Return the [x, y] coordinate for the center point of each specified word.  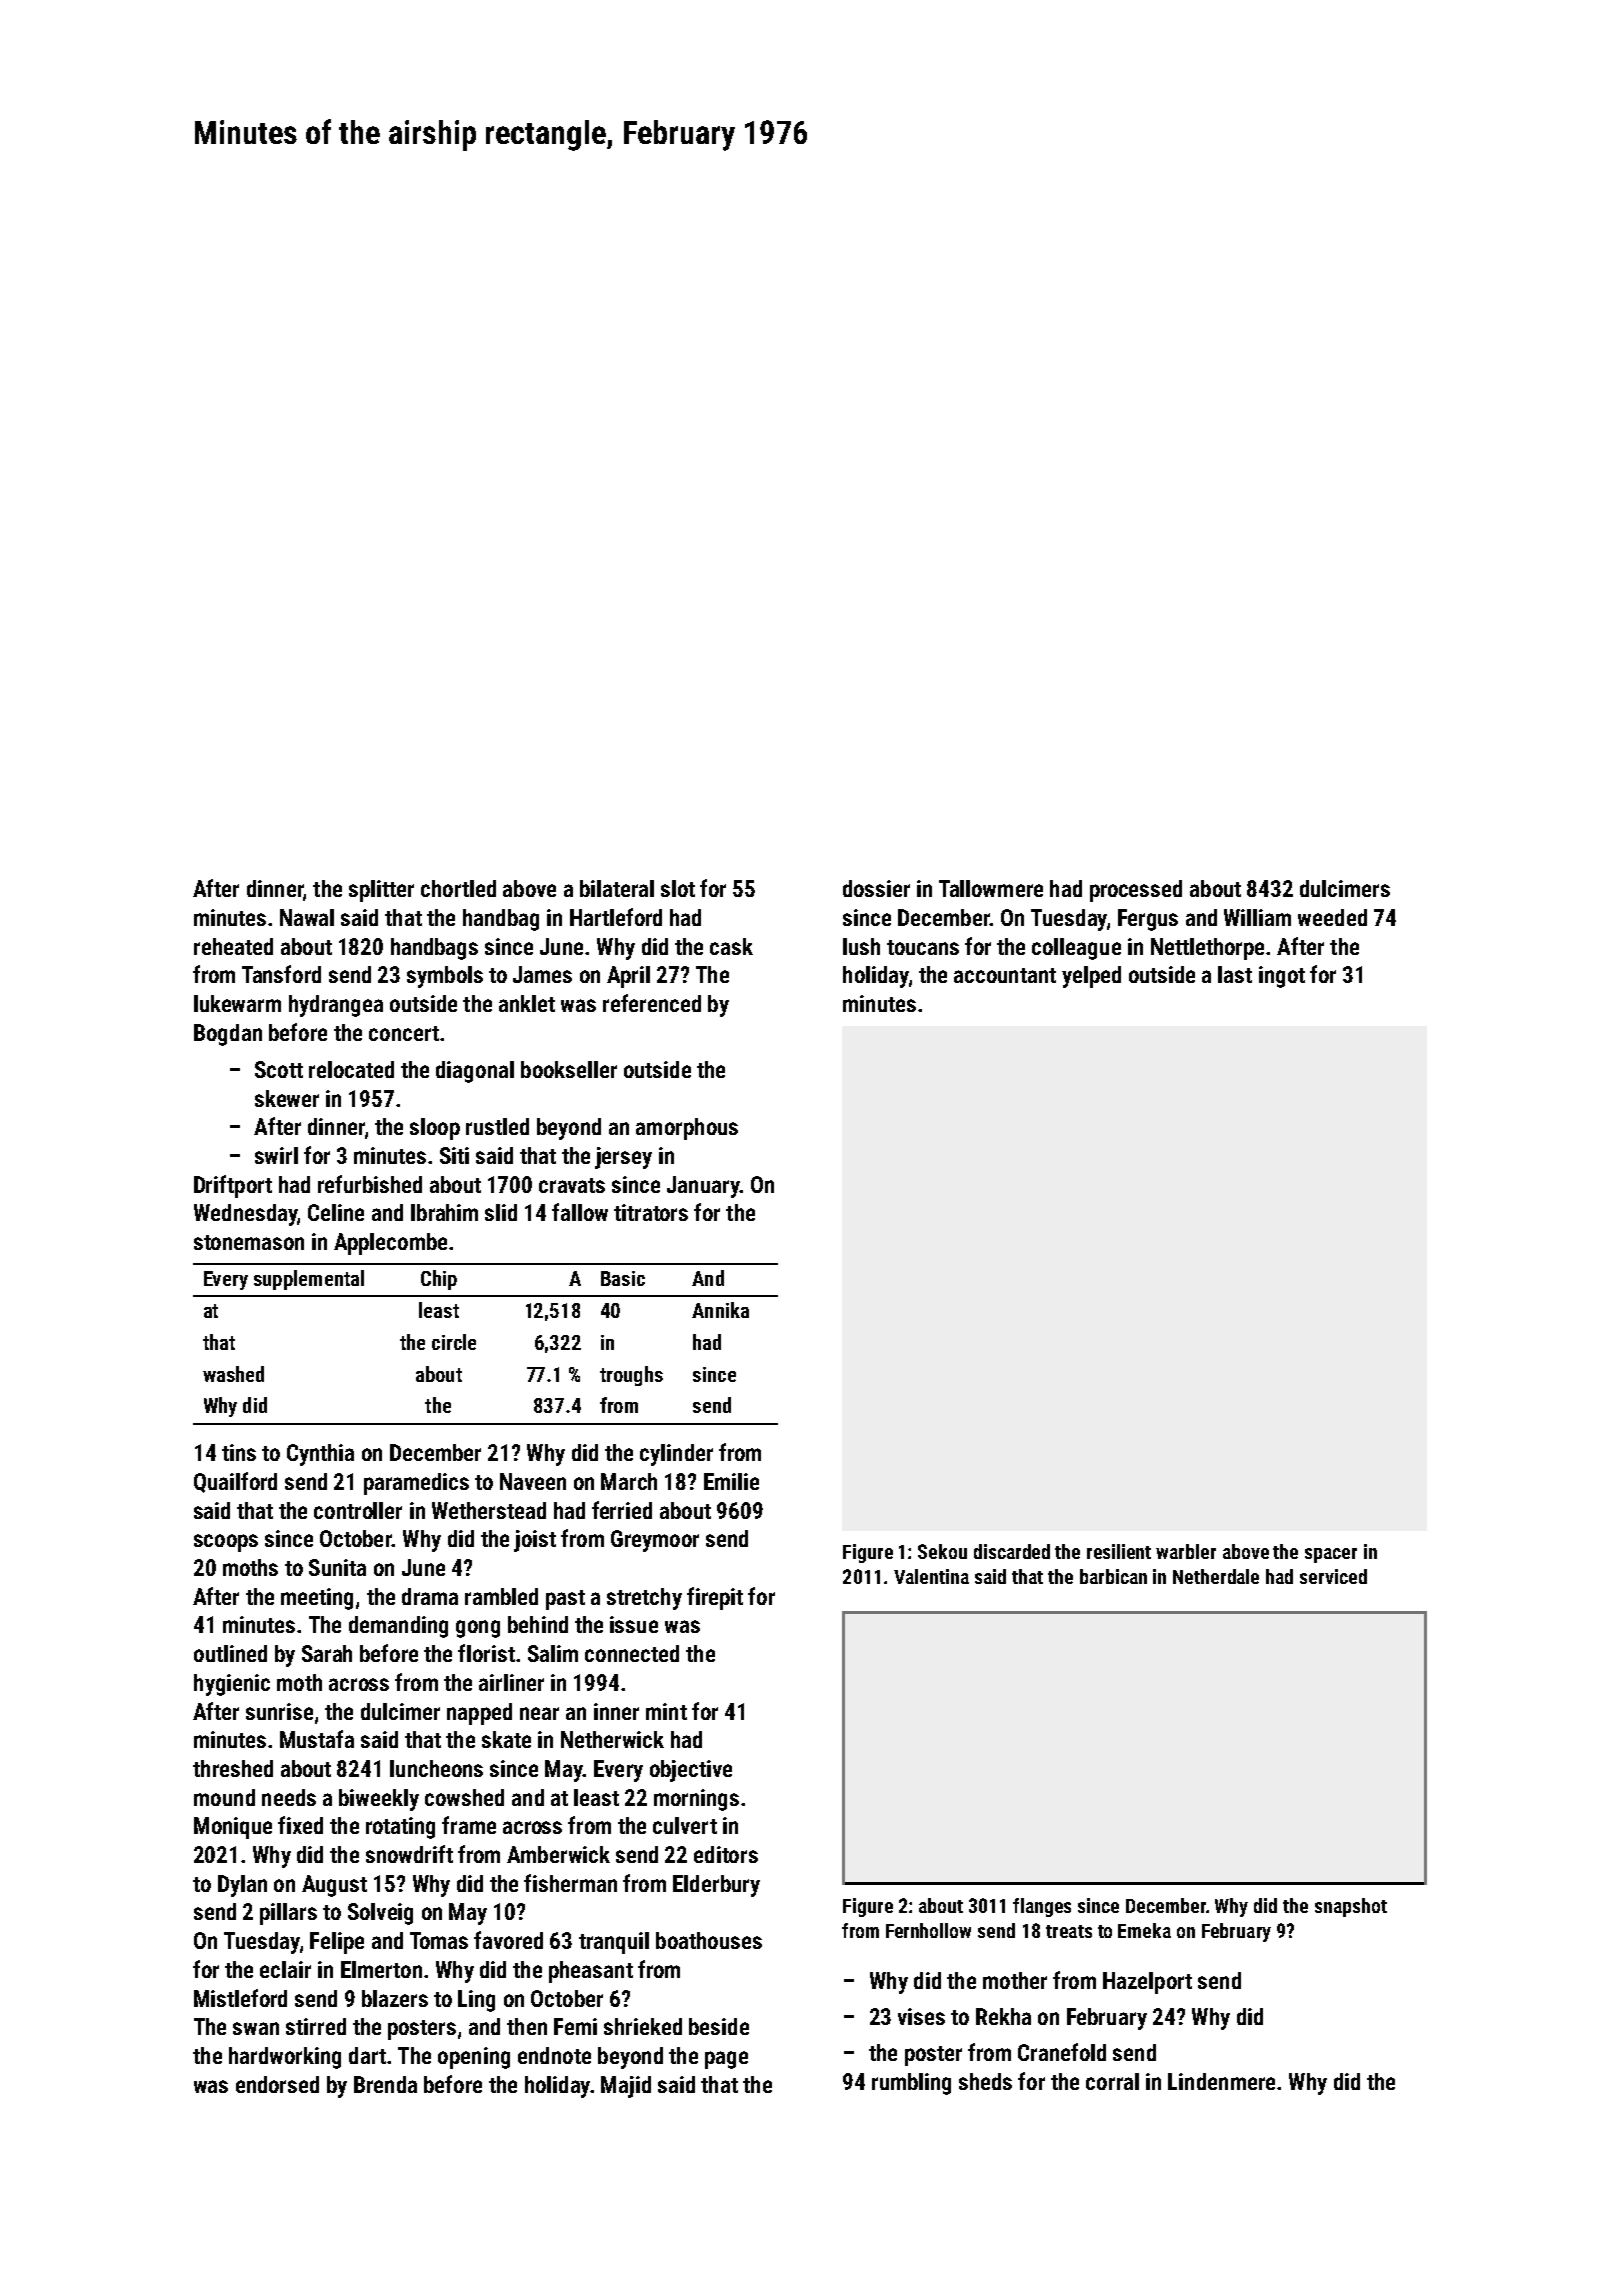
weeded [1332, 917]
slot [678, 888]
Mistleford [240, 1998]
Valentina [931, 1576]
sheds [985, 2081]
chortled [458, 888]
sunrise [279, 1711]
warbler [1186, 1551]
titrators [651, 1212]
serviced [1333, 1576]
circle [454, 1342]
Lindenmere [1221, 2081]
